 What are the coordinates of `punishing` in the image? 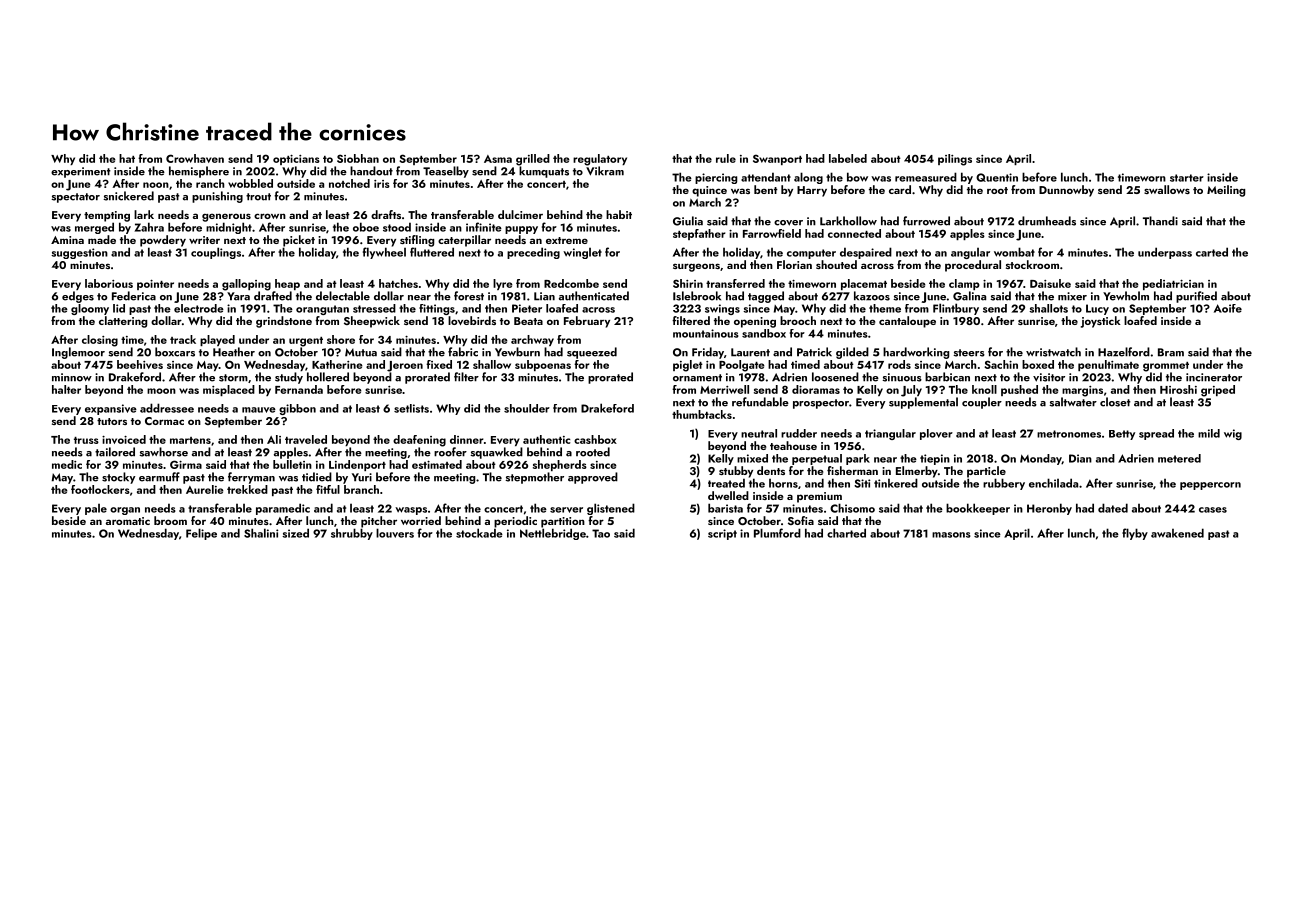 It's located at (217, 197).
